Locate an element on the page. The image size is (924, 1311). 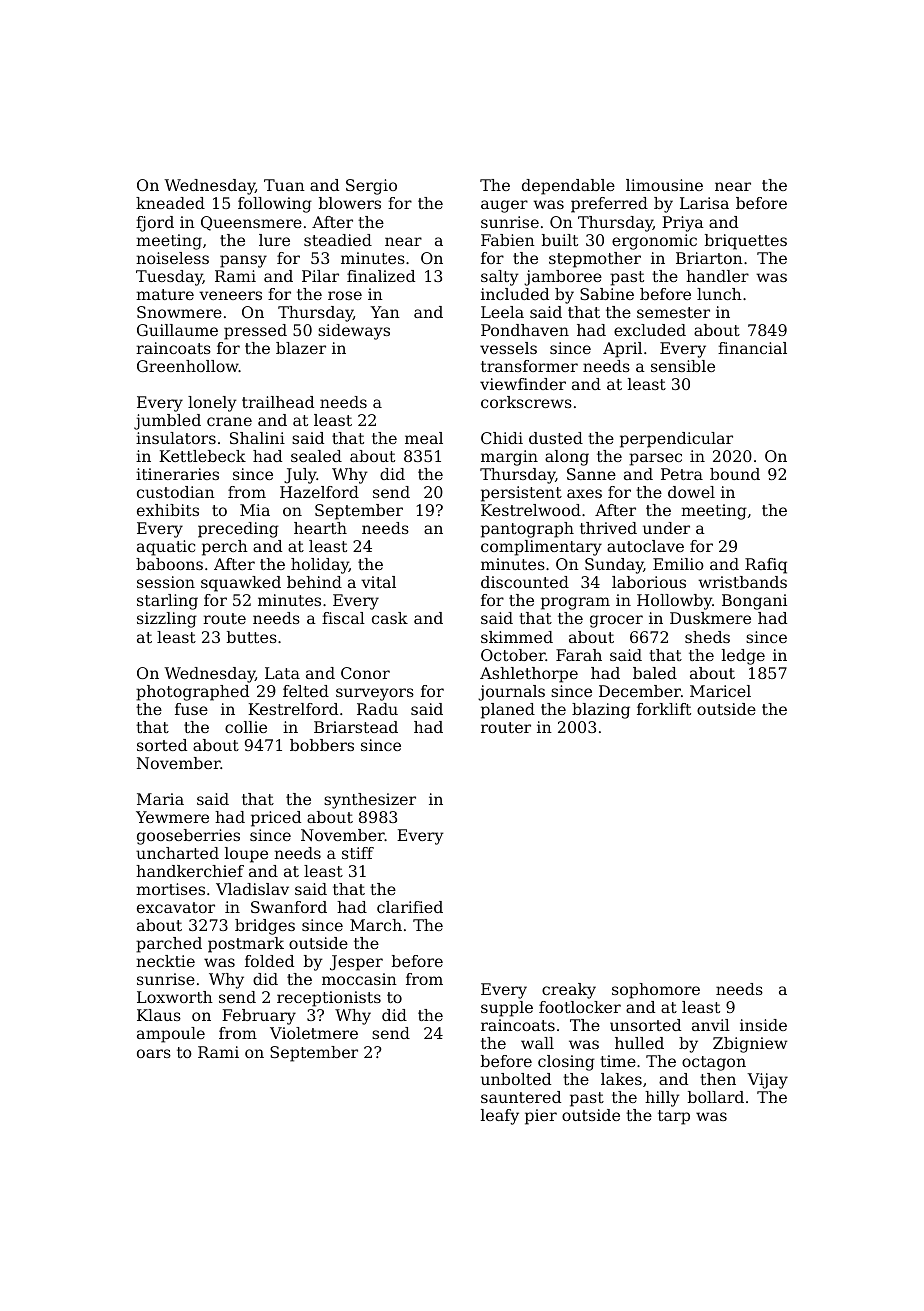
Maricel is located at coordinates (720, 691).
